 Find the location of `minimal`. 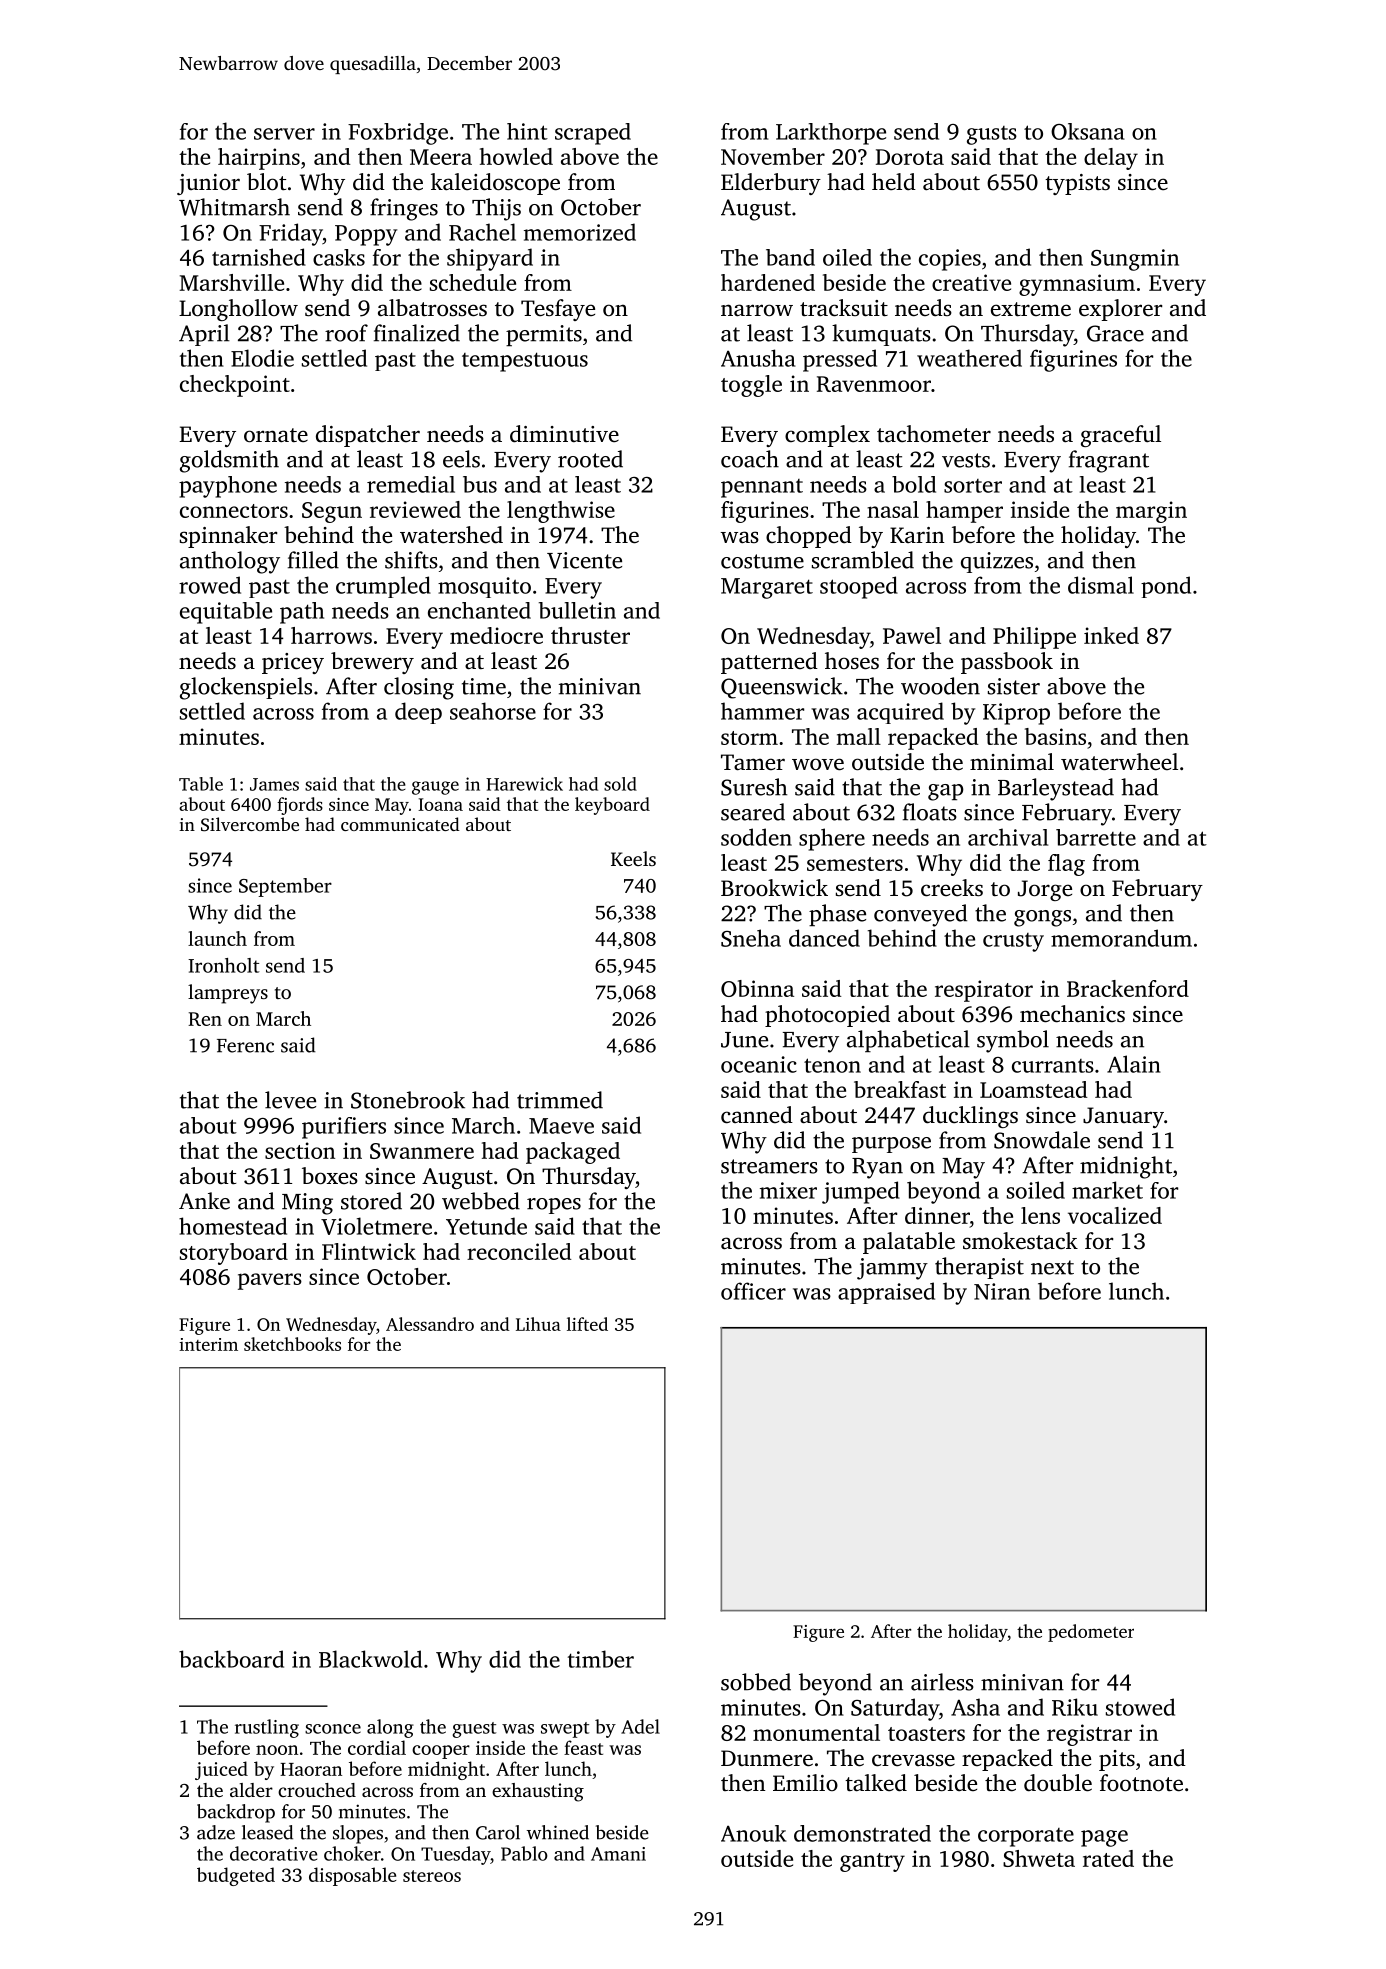

minimal is located at coordinates (1012, 761).
